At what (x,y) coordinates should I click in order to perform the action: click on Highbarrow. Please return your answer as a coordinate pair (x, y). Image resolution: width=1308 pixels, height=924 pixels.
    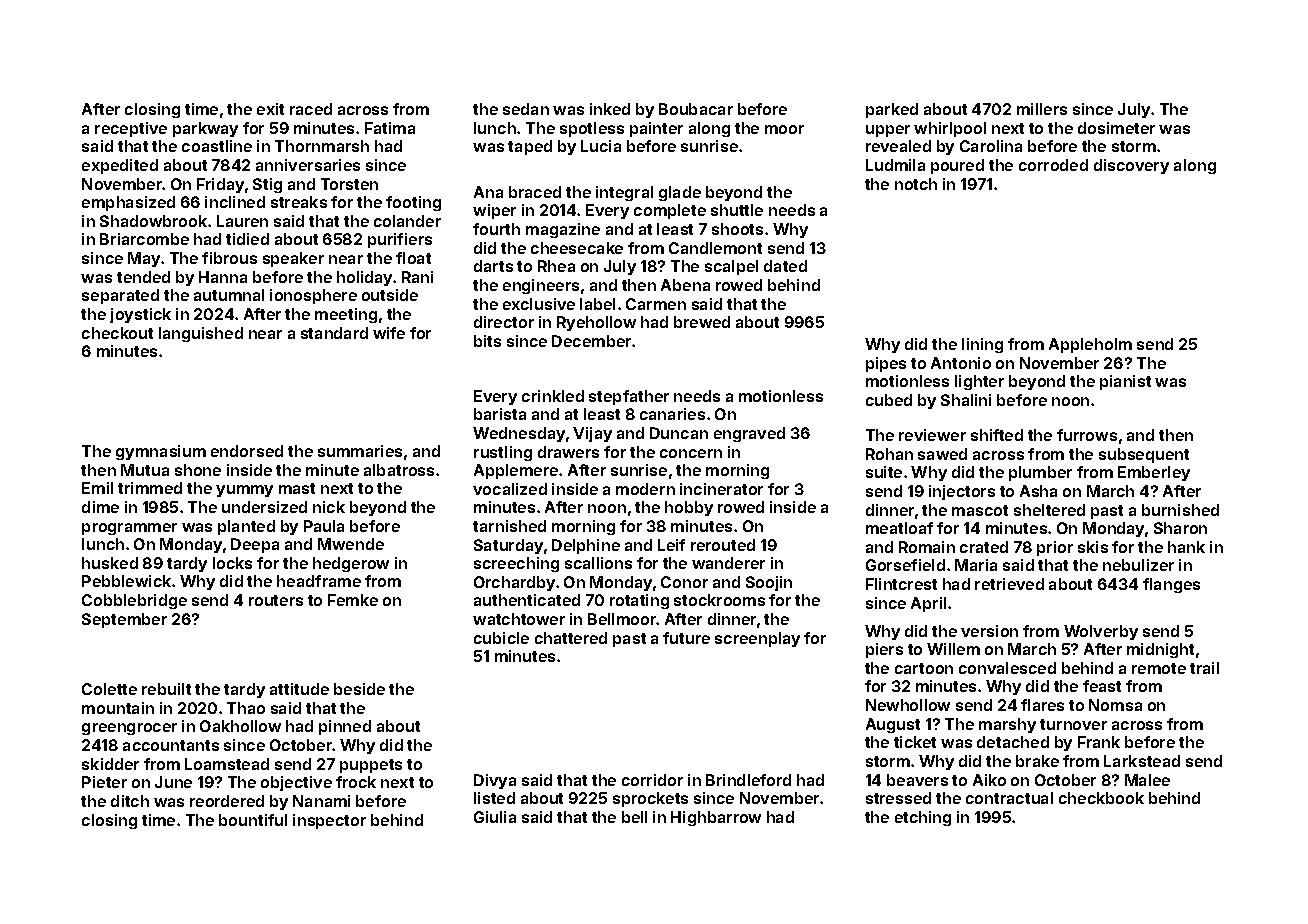
    Looking at the image, I should click on (716, 818).
